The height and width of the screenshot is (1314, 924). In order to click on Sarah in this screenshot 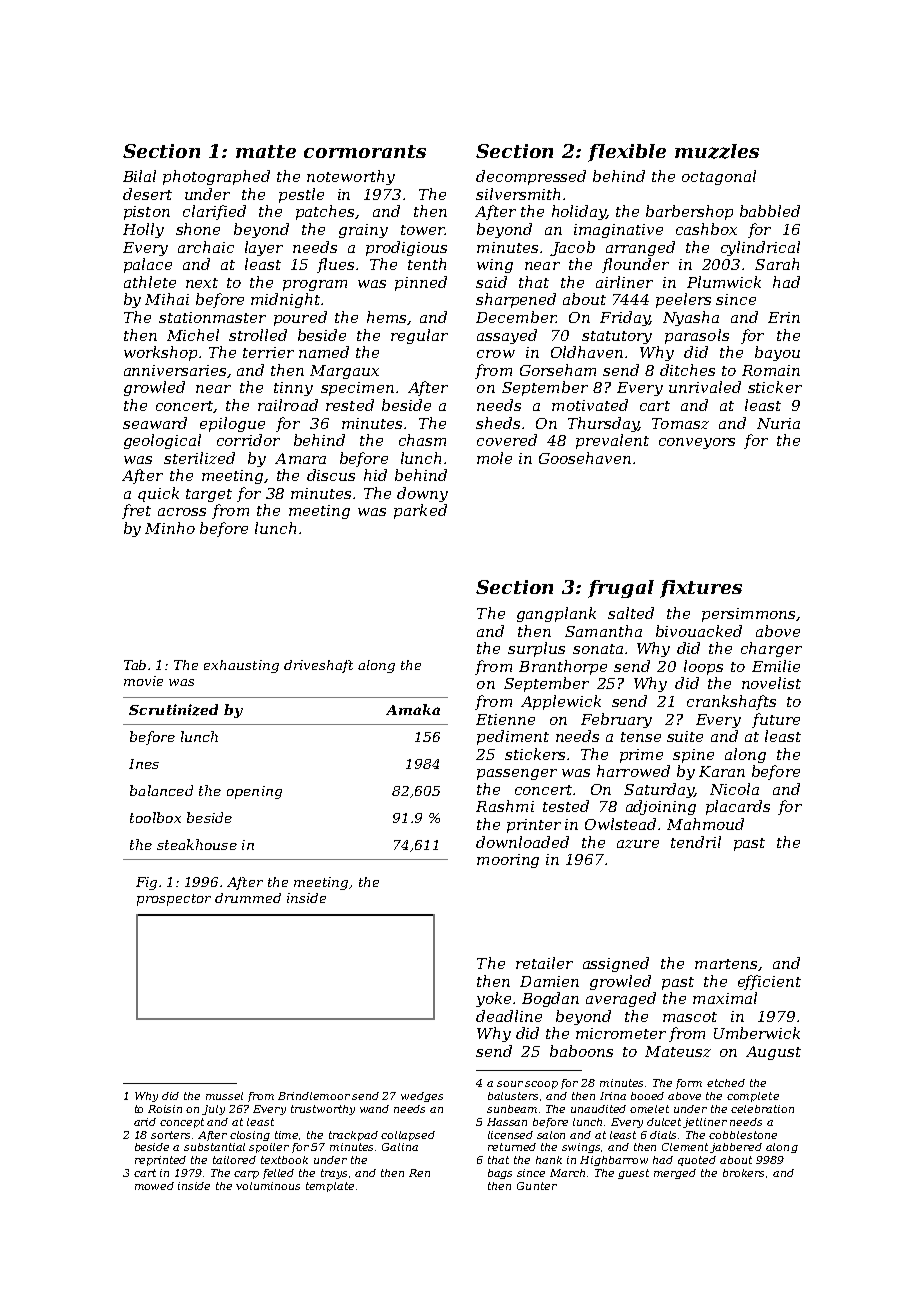, I will do `click(777, 264)`.
